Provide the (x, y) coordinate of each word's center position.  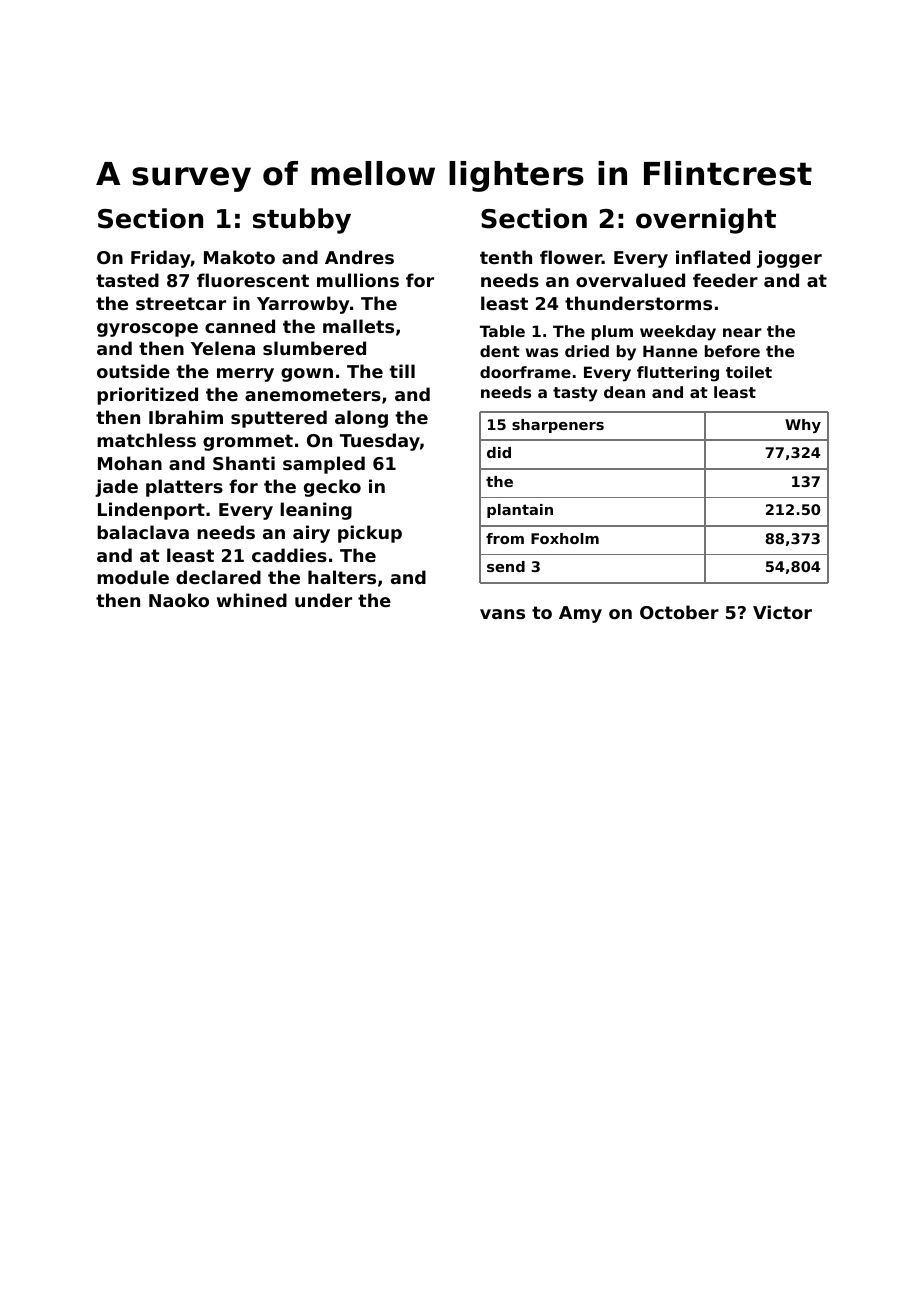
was (542, 352)
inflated (713, 257)
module (133, 577)
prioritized (147, 396)
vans (502, 614)
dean (624, 392)
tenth (506, 257)
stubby (302, 221)
